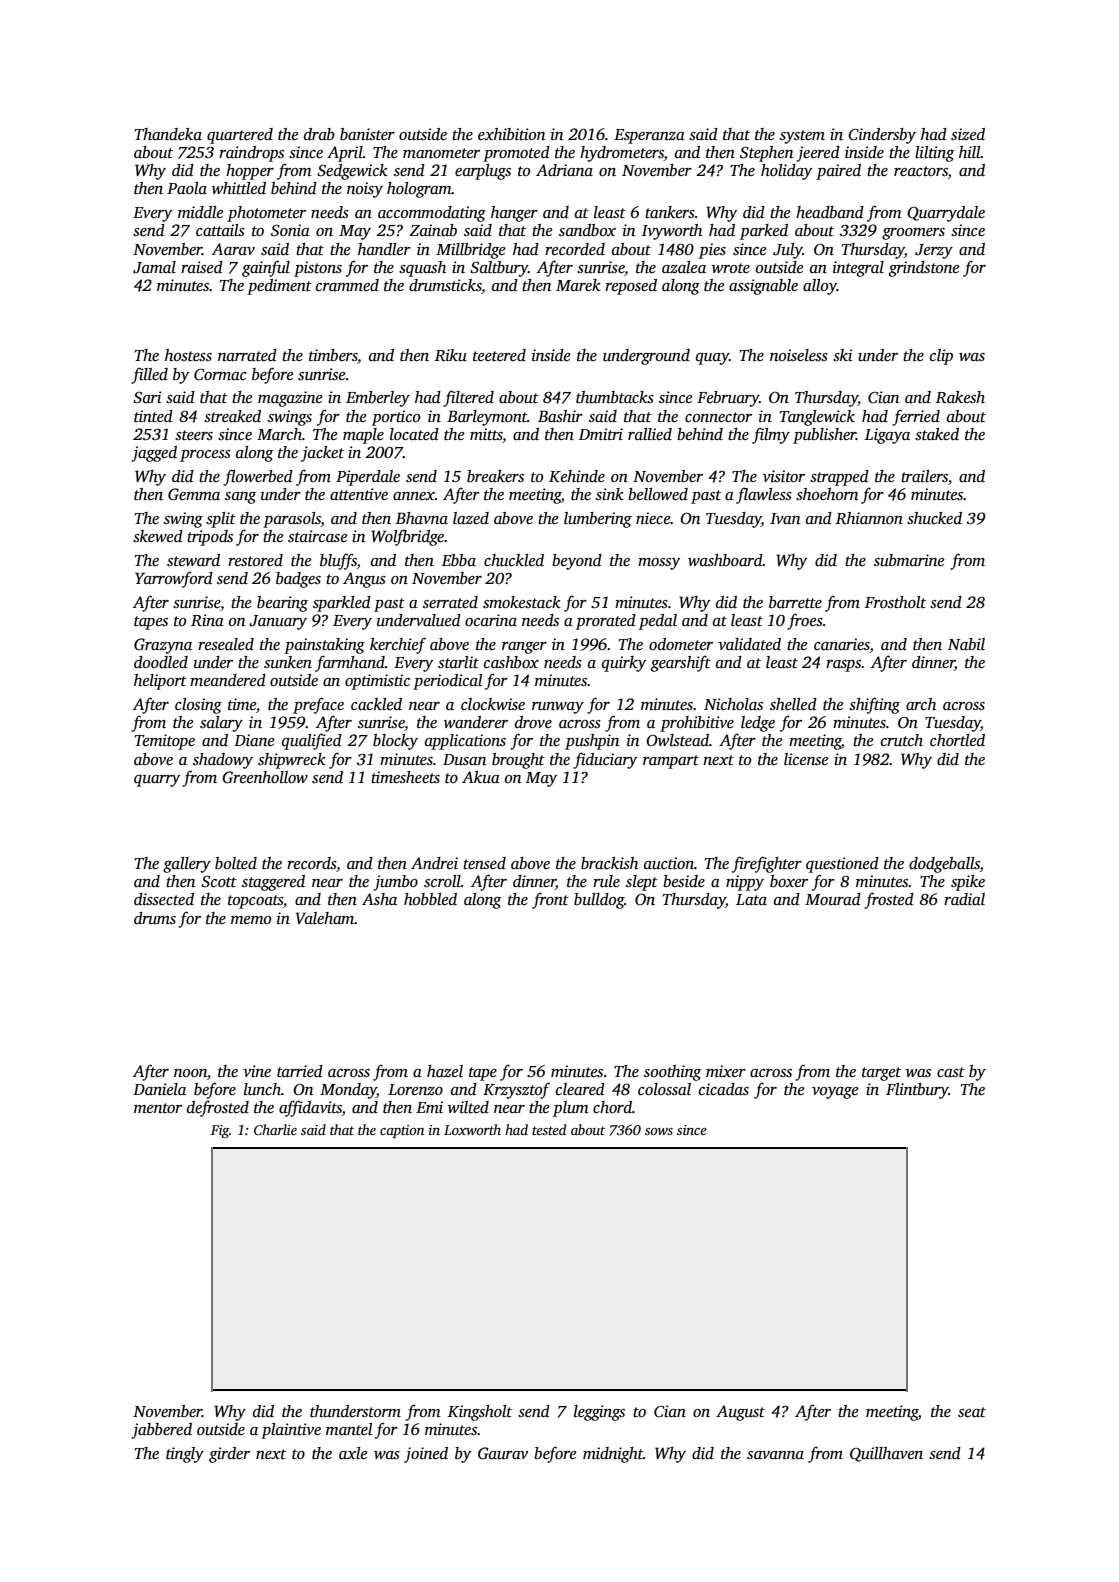  What do you see at coordinates (968, 134) in the page?
I see `sized` at bounding box center [968, 134].
